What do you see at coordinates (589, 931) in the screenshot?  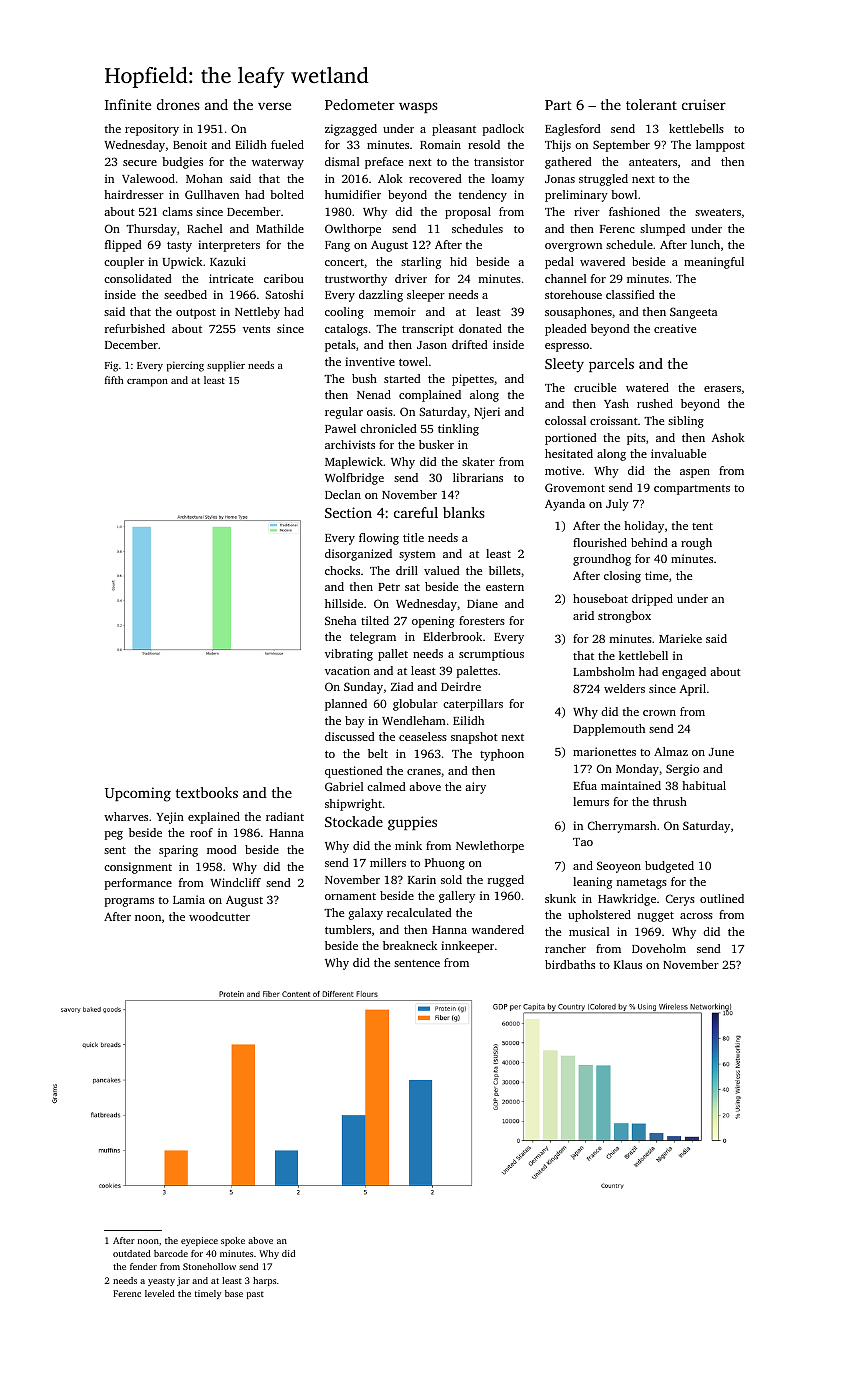 I see `musical` at bounding box center [589, 931].
